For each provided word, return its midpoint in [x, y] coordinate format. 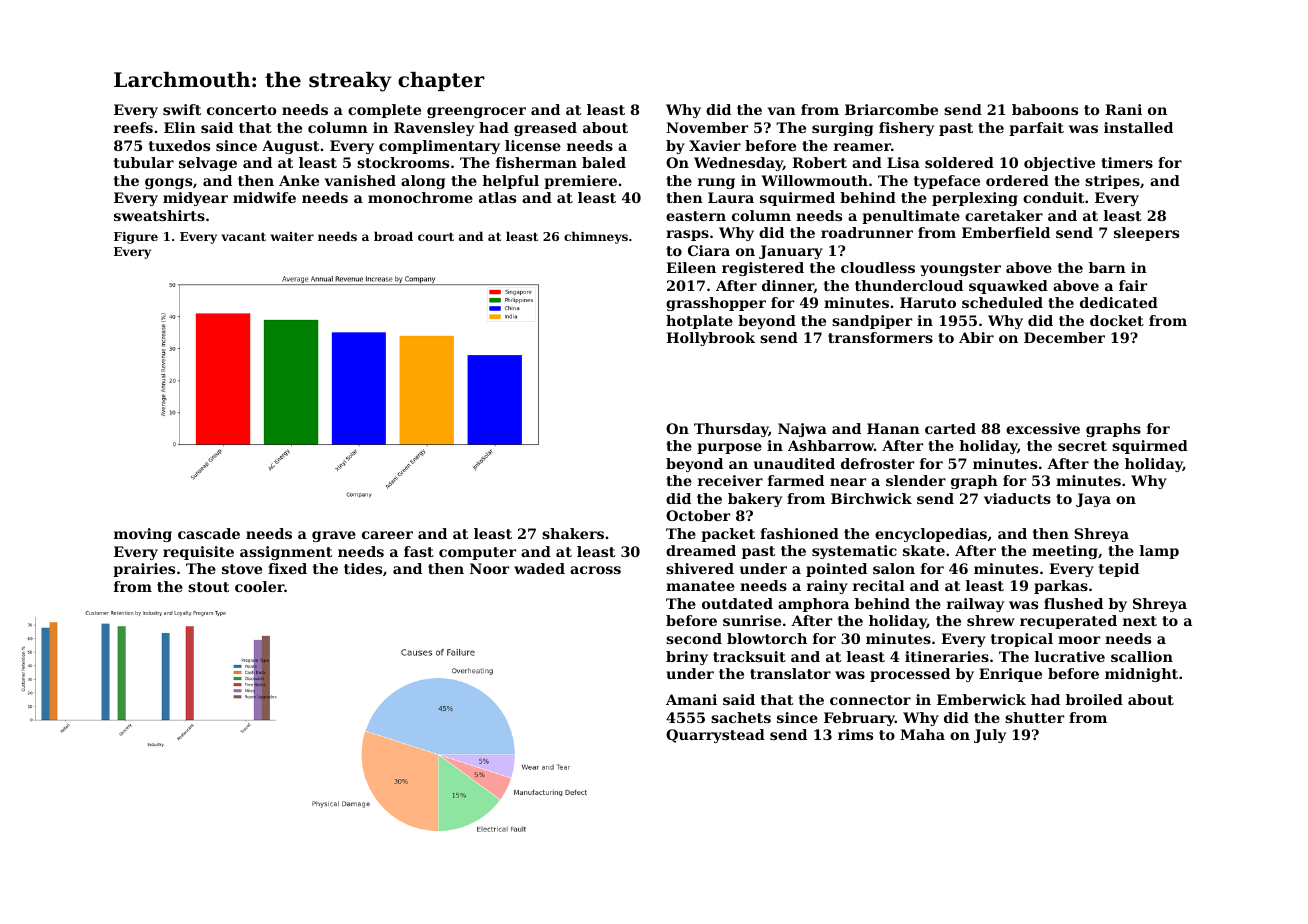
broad [393, 236]
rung [716, 183]
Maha [922, 734]
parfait [1036, 129]
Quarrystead [715, 736]
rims [855, 734]
